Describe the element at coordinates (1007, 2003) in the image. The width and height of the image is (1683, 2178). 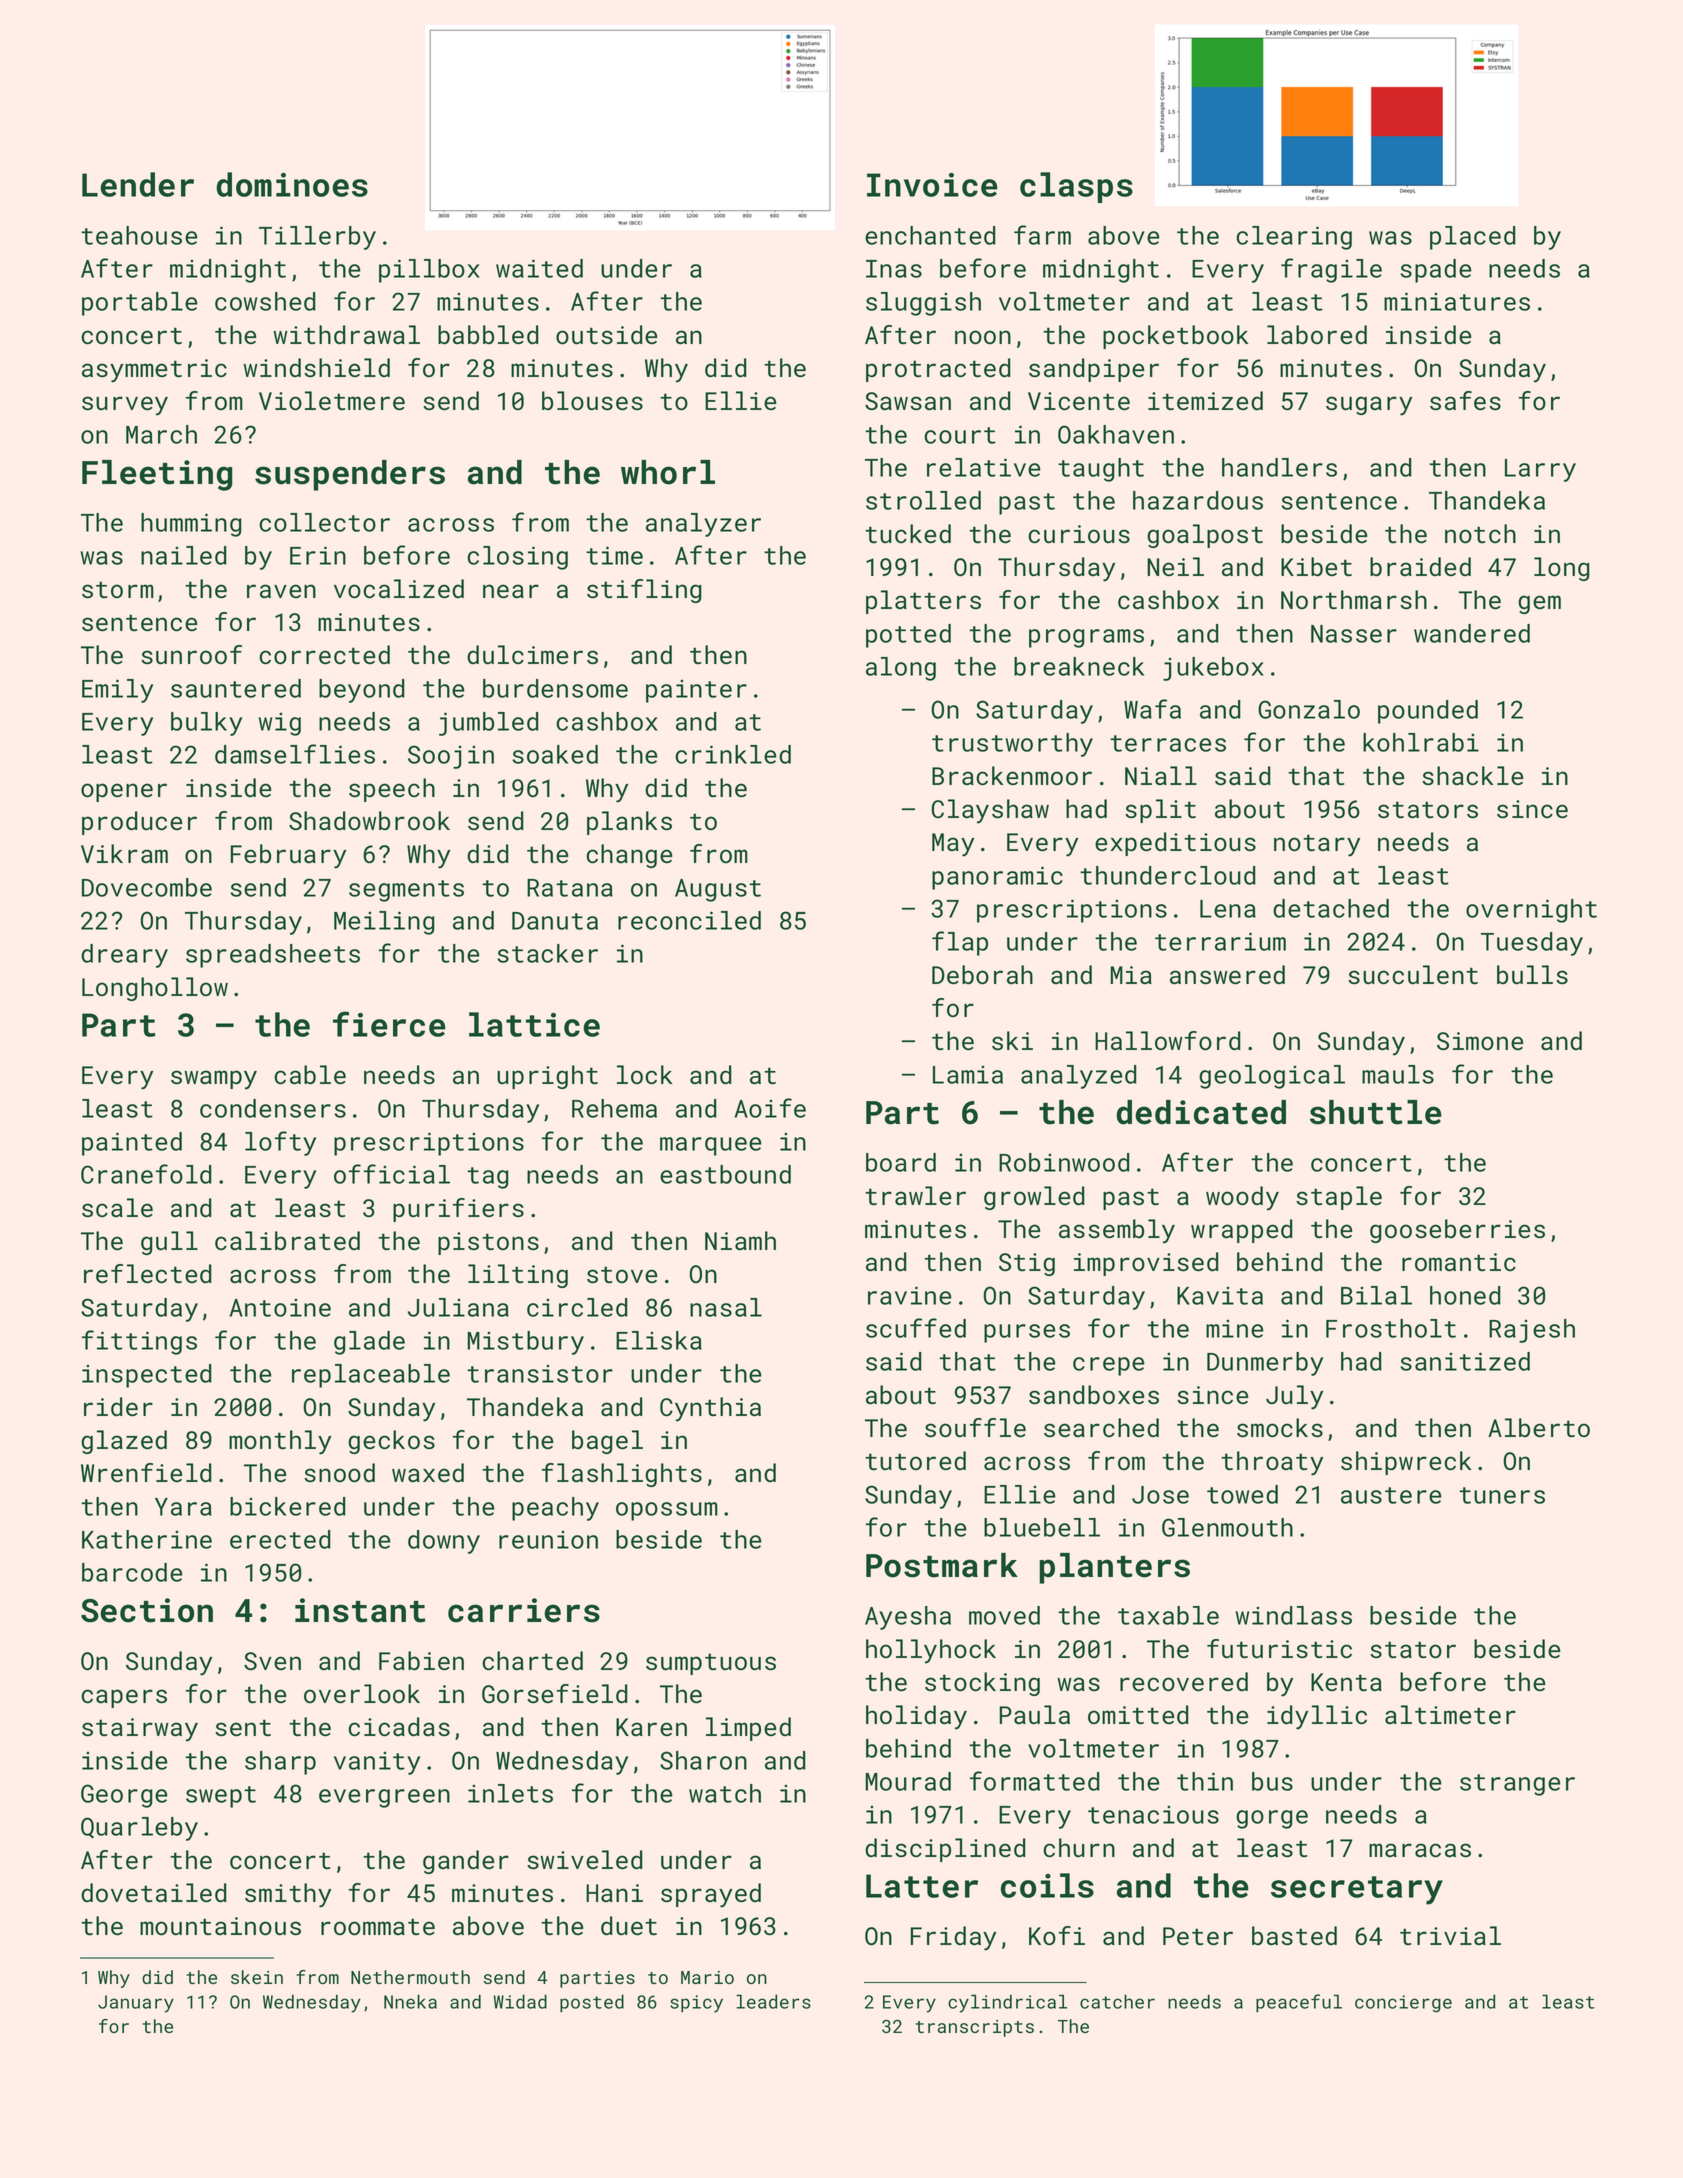
I see `cylindrical` at that location.
